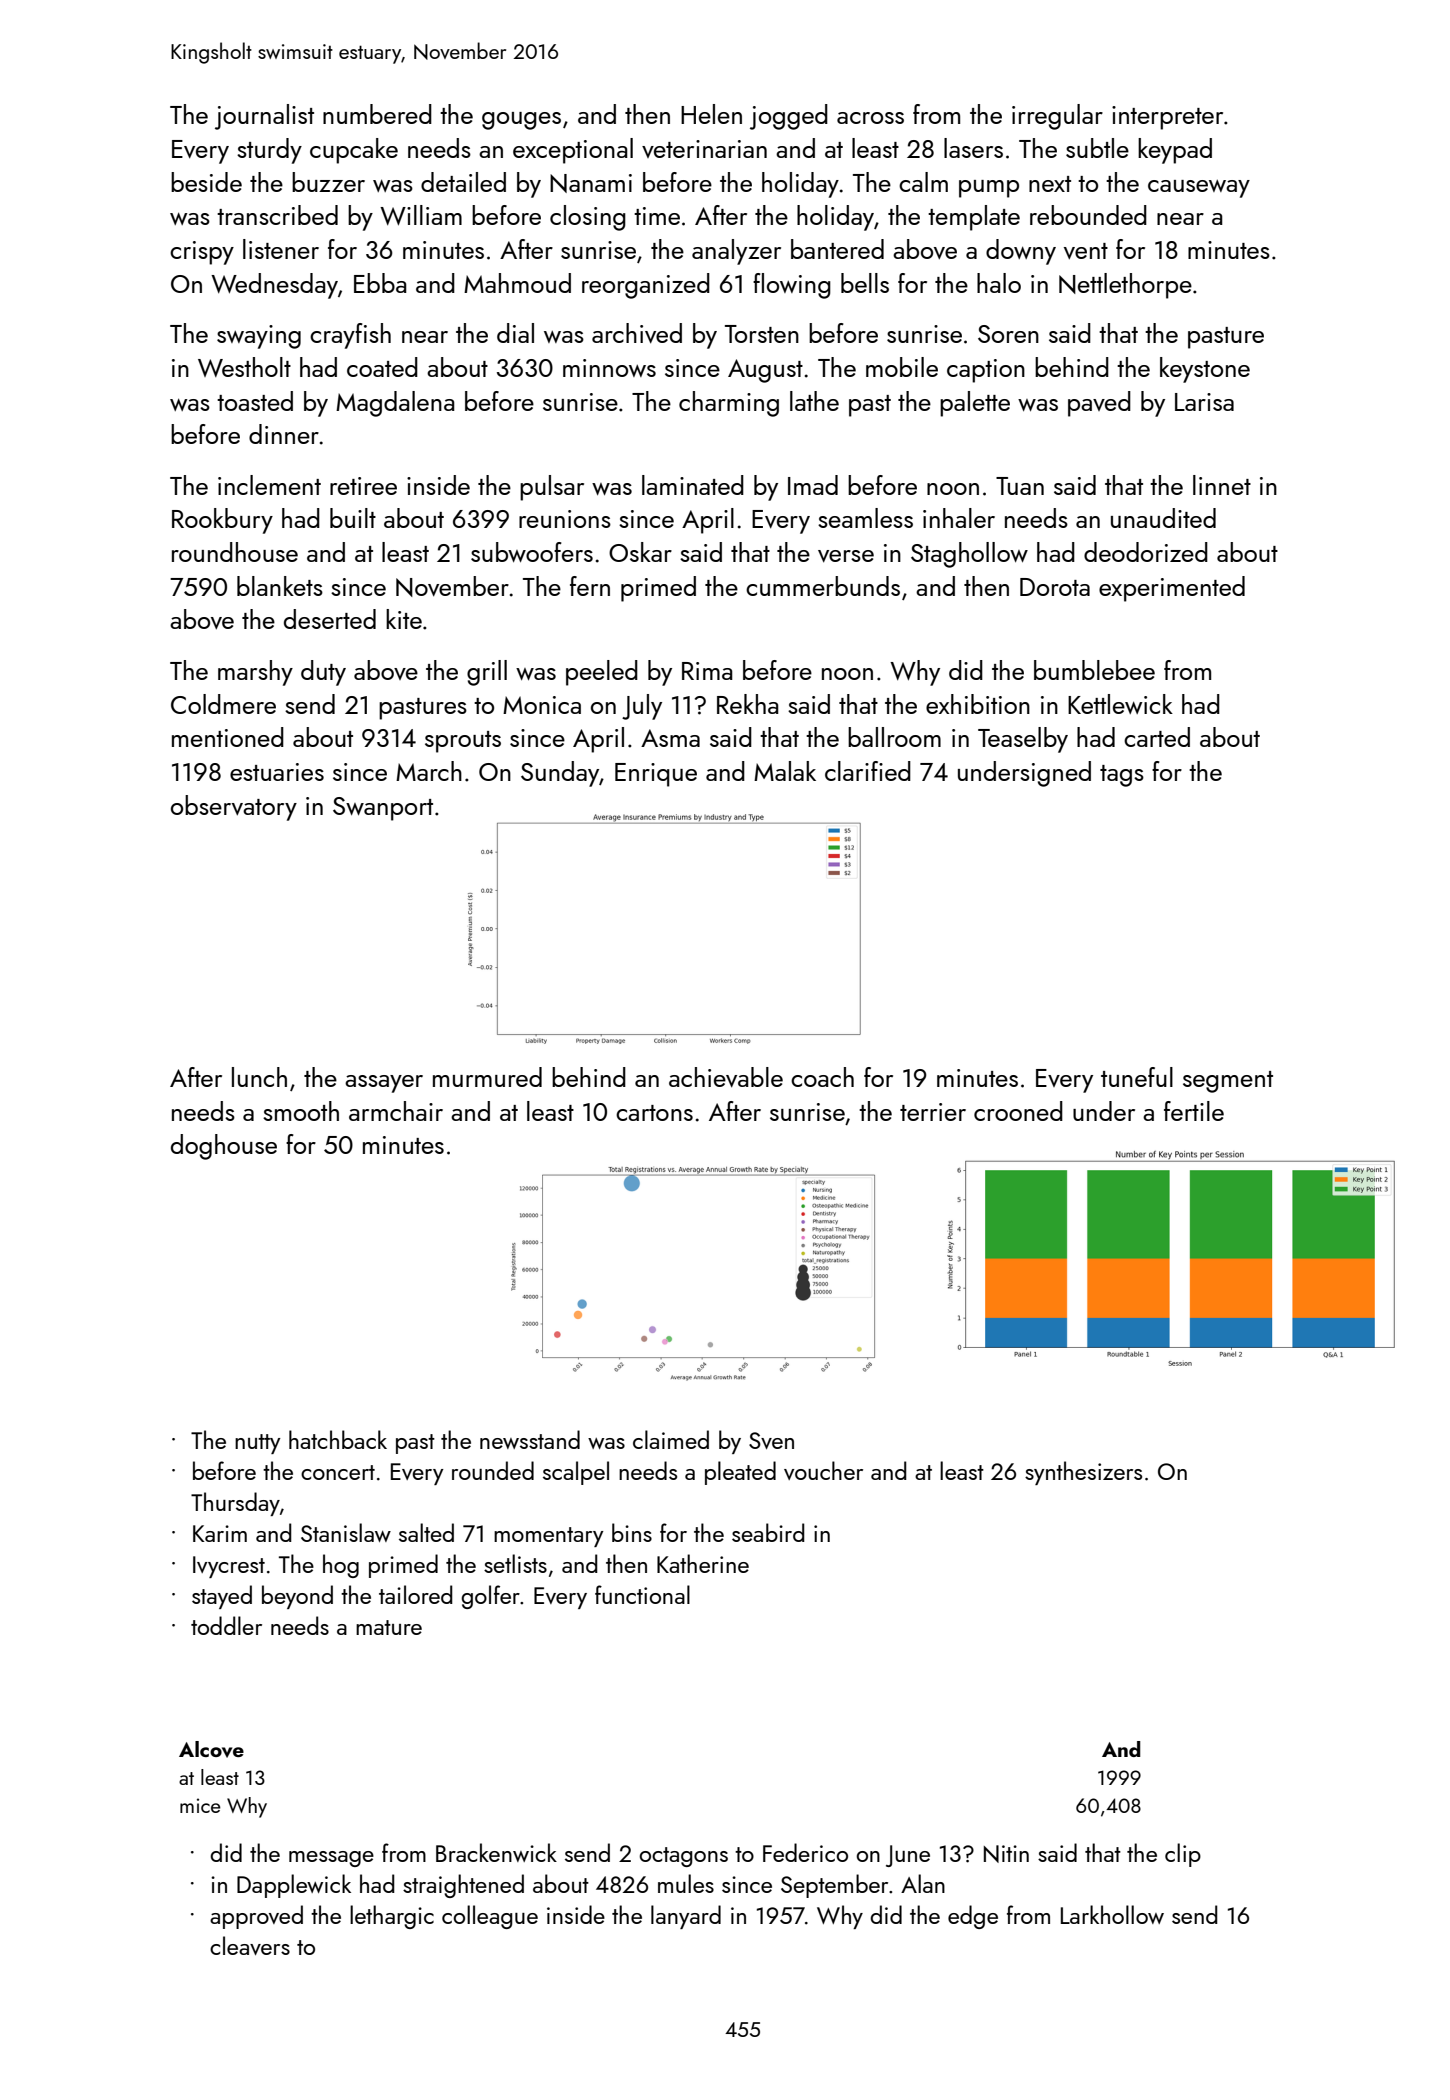 The height and width of the document is (2100, 1450). I want to click on Teaselby, so click(1023, 740).
